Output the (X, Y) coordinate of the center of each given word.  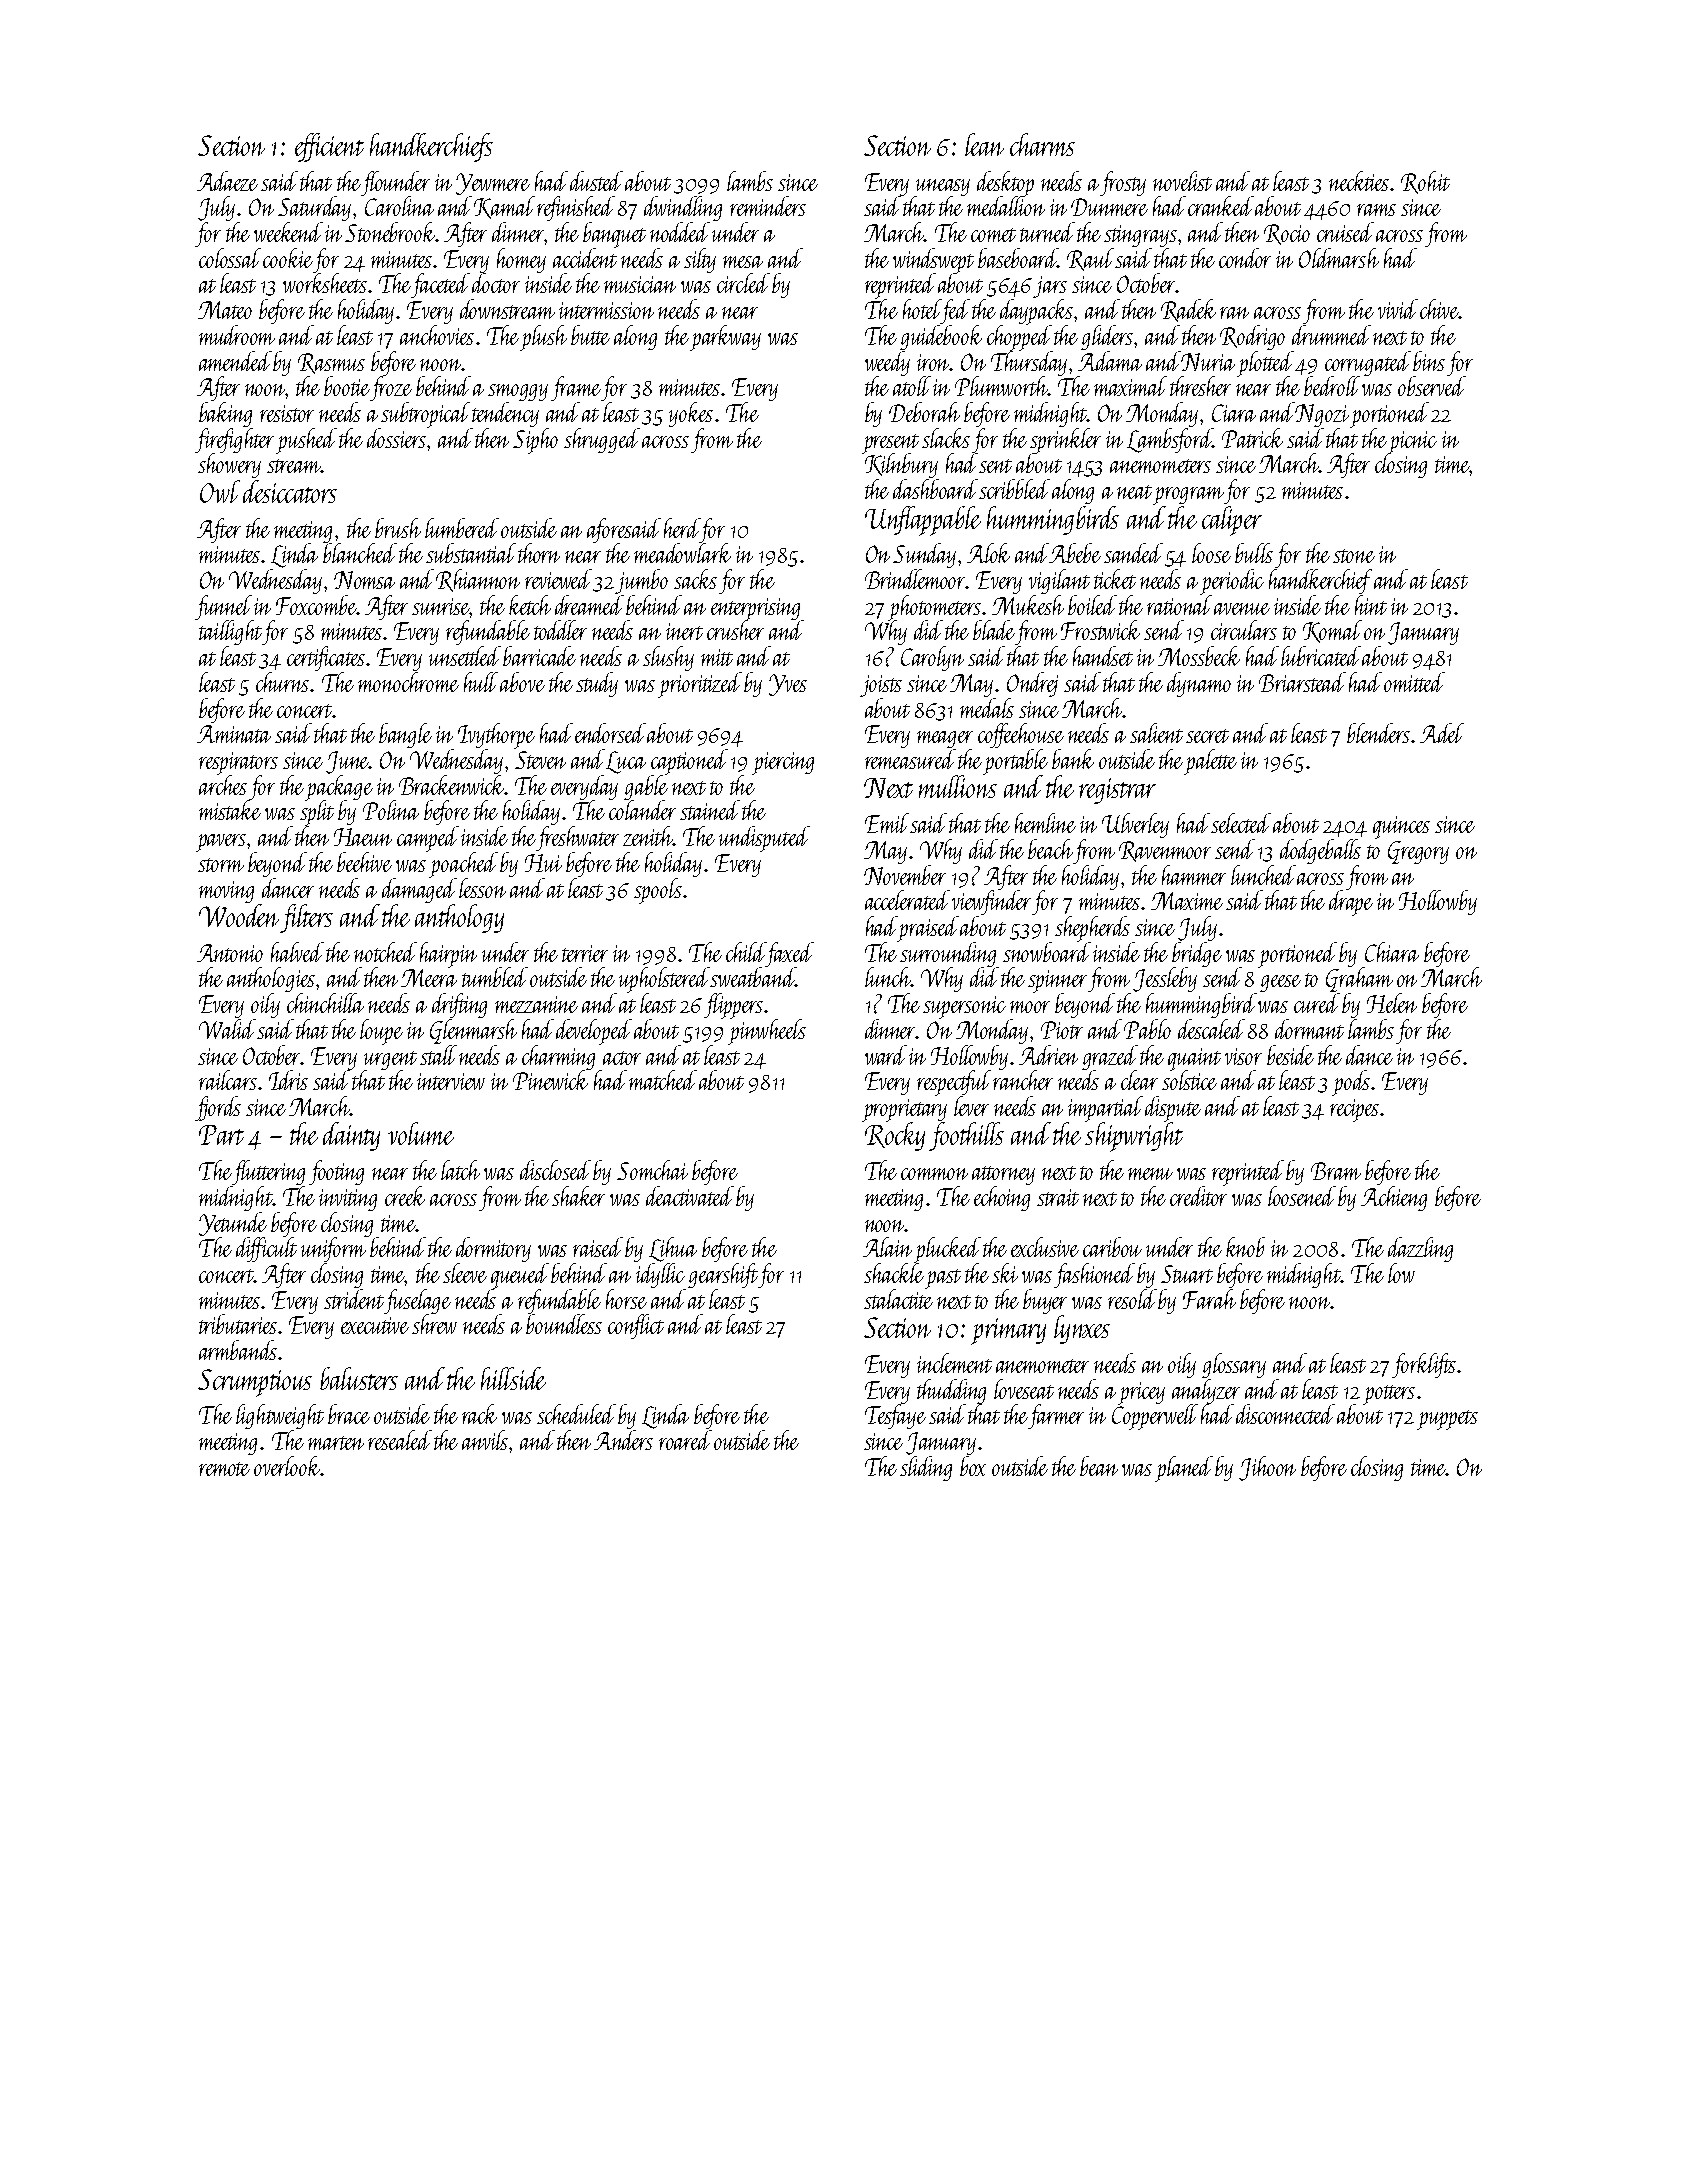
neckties (1359, 181)
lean (984, 144)
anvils (486, 1440)
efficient (329, 147)
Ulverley (1135, 825)
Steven (540, 760)
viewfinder (991, 902)
